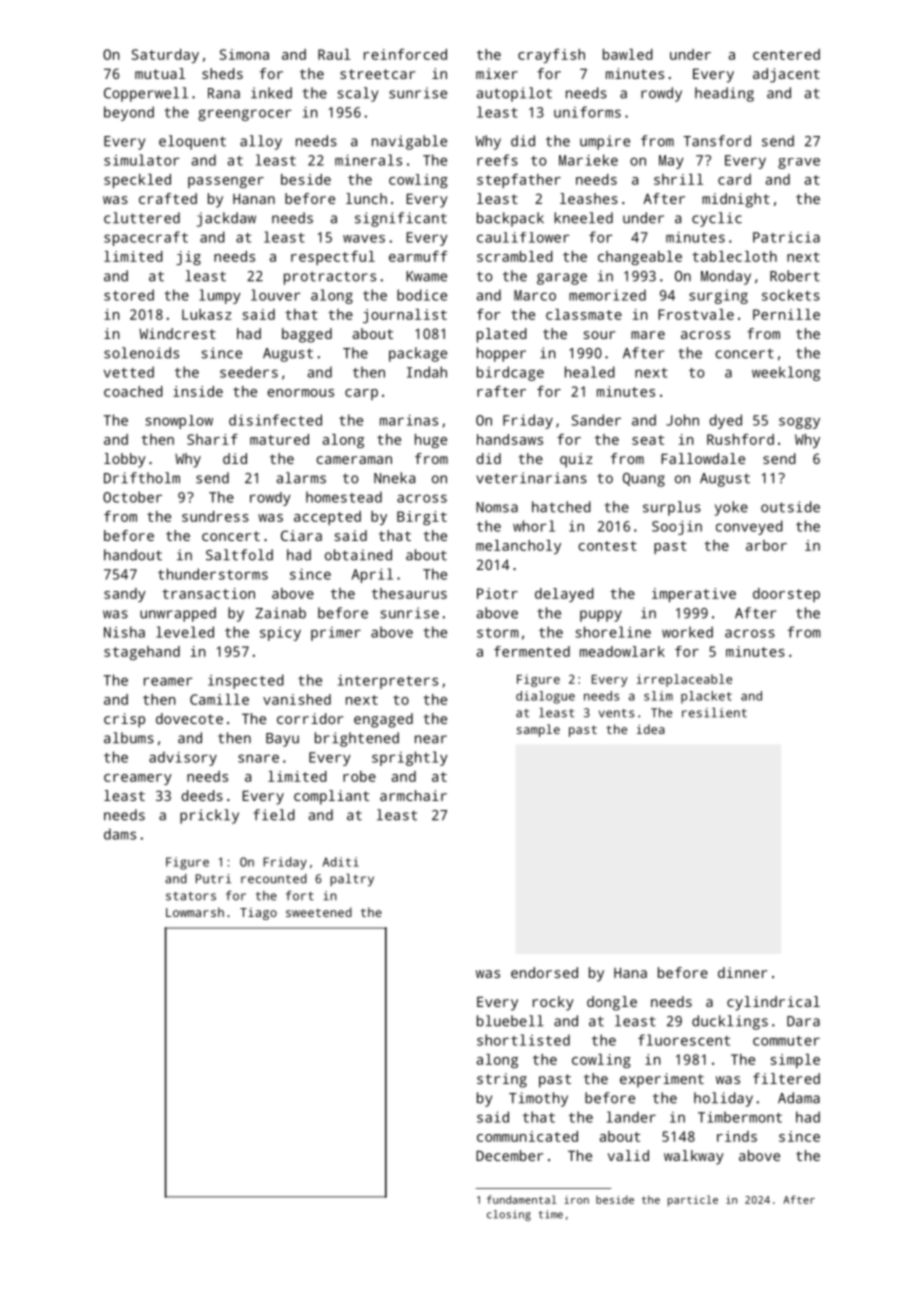  Describe the element at coordinates (786, 75) in the screenshot. I see `adjacent` at that location.
